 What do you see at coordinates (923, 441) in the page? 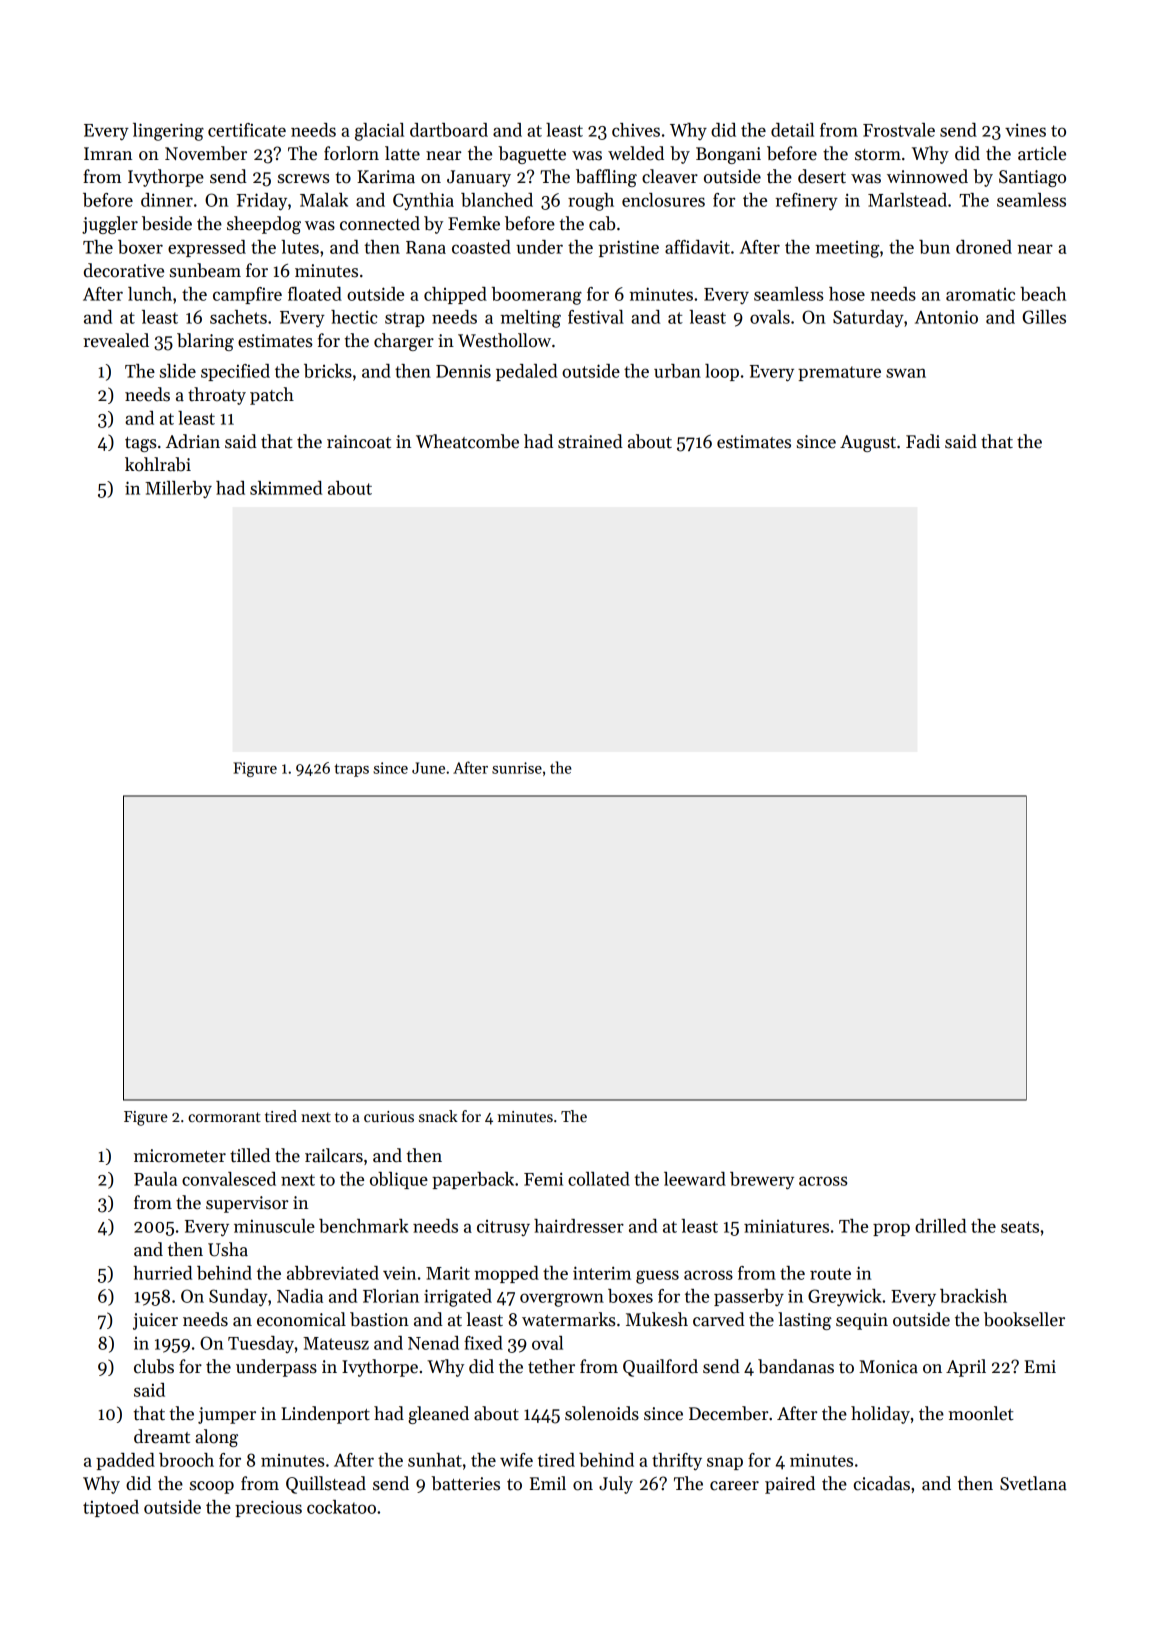
I see `Fadi` at bounding box center [923, 441].
